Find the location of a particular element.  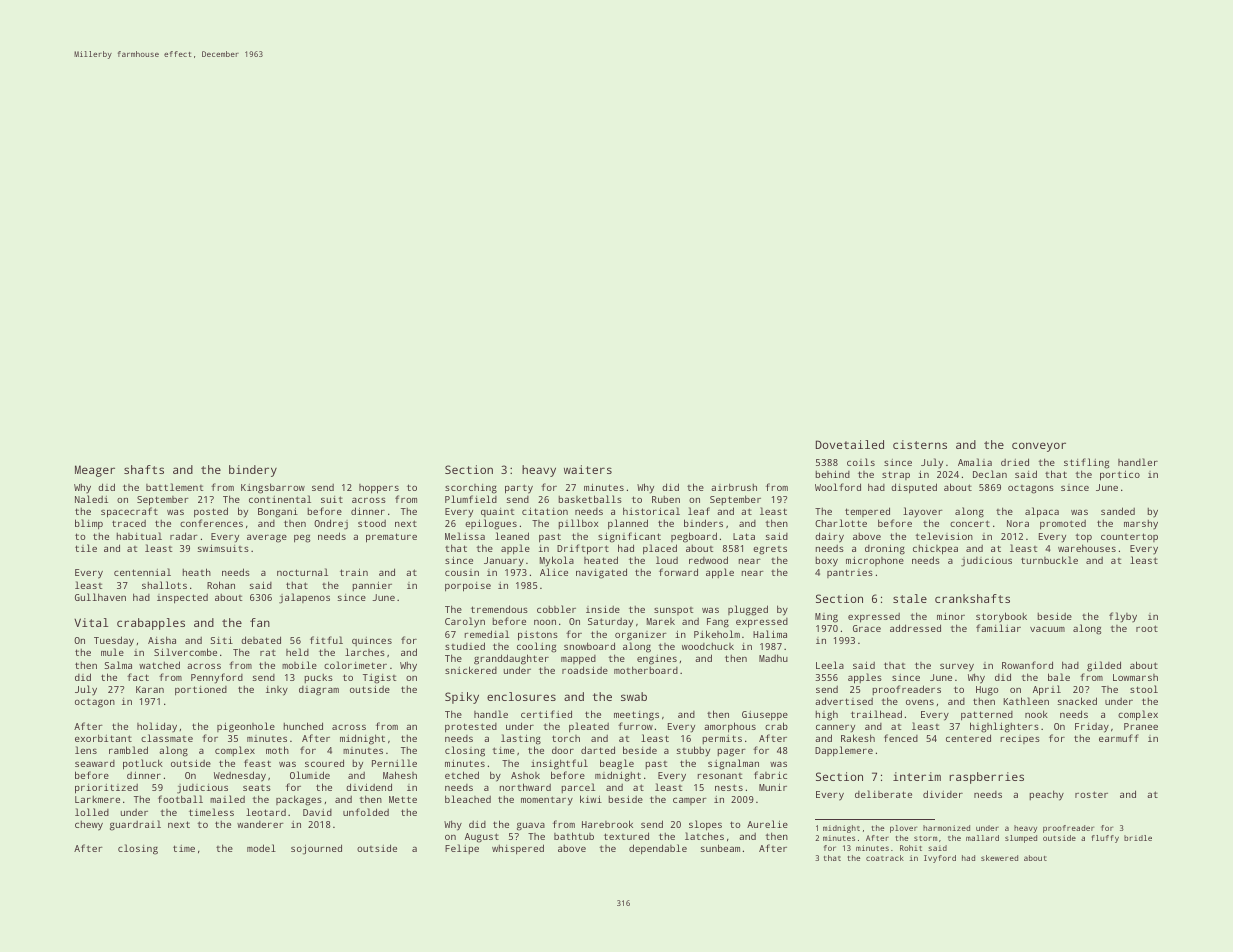

survey is located at coordinates (957, 667).
